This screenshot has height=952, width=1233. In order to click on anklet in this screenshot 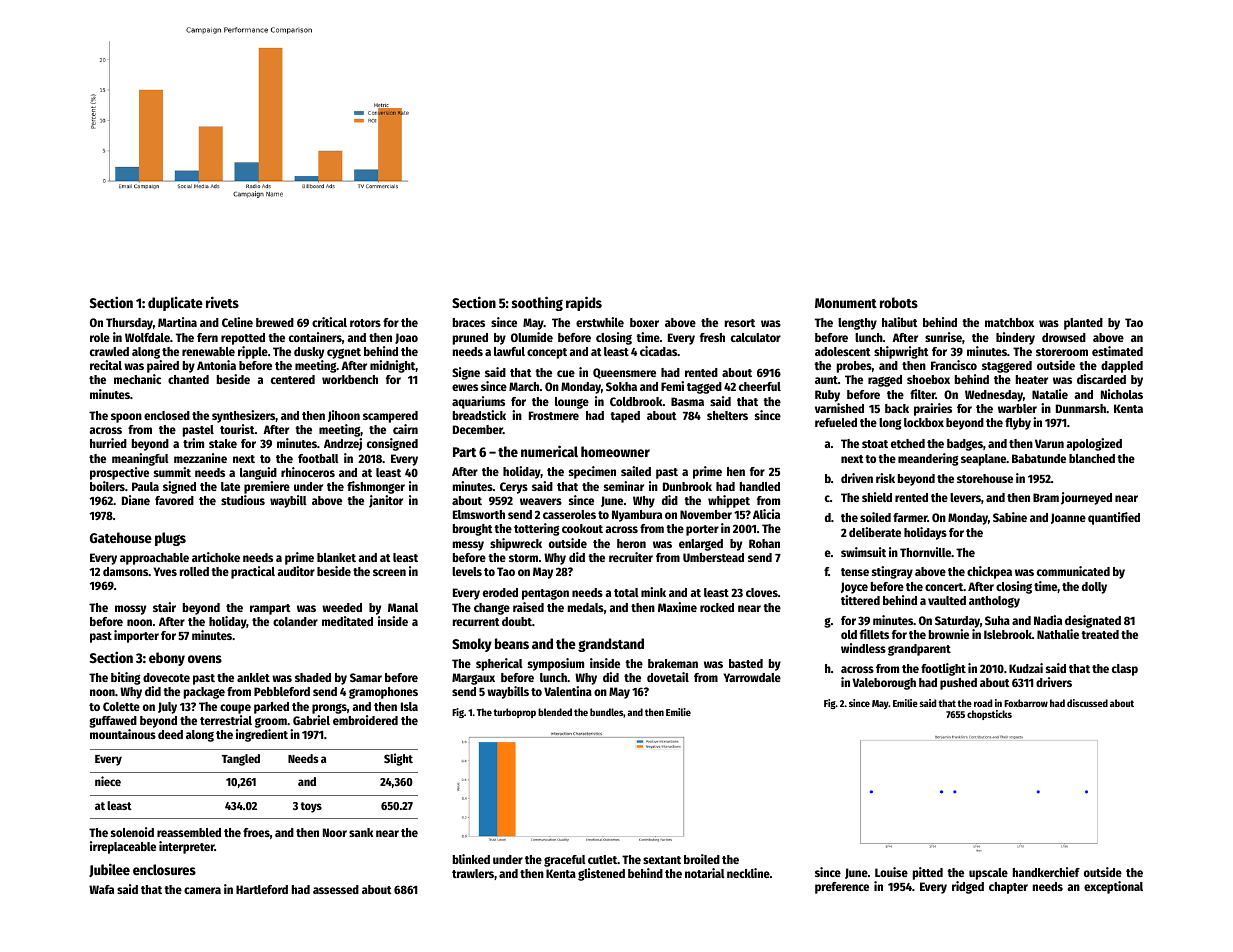, I will do `click(253, 677)`.
